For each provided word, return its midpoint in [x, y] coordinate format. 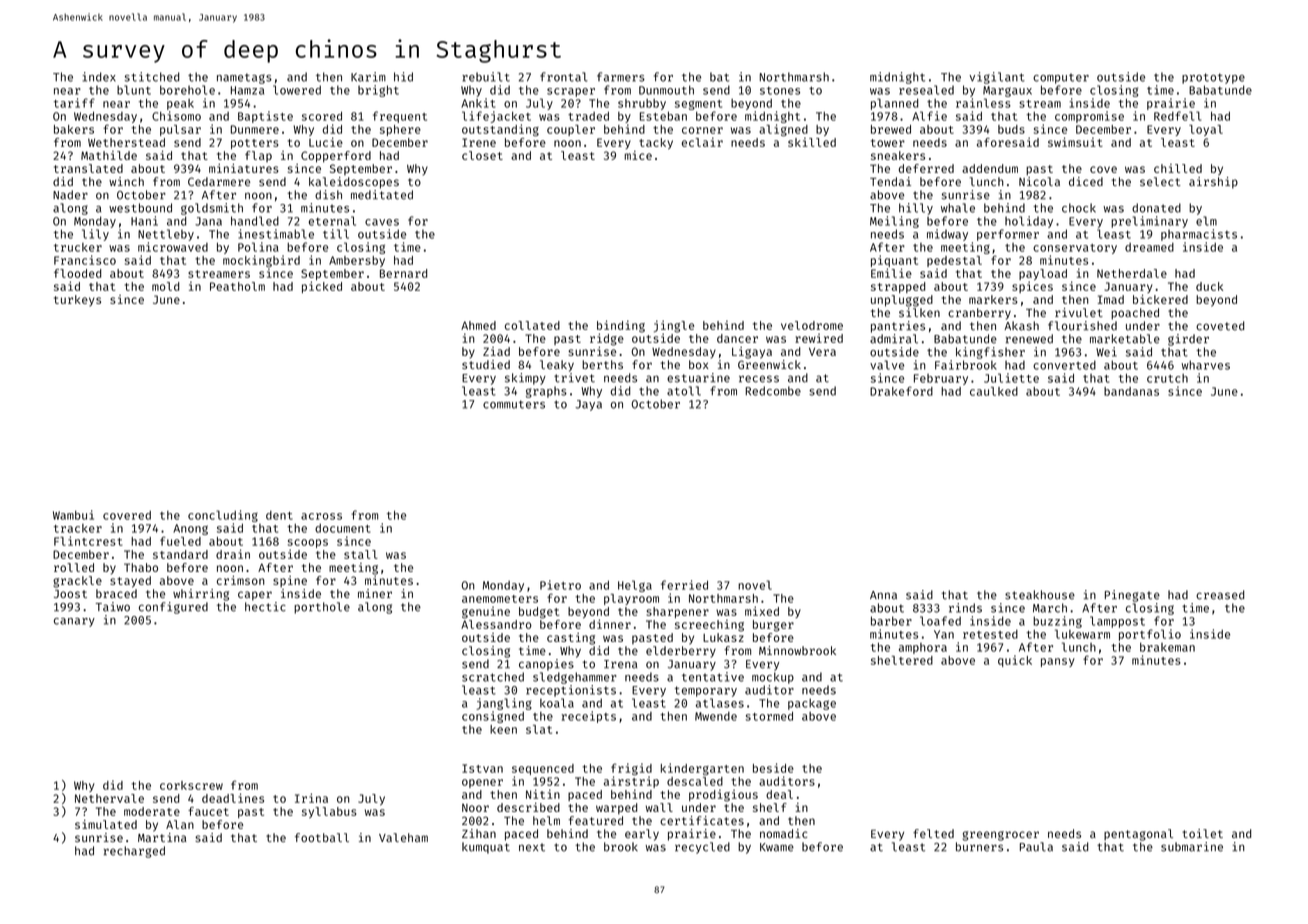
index [99, 77]
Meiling [894, 222]
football [322, 837]
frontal [564, 77]
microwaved [173, 247]
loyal [1206, 130]
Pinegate [1132, 596]
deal [779, 794]
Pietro [560, 585]
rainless [983, 103]
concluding [223, 516]
